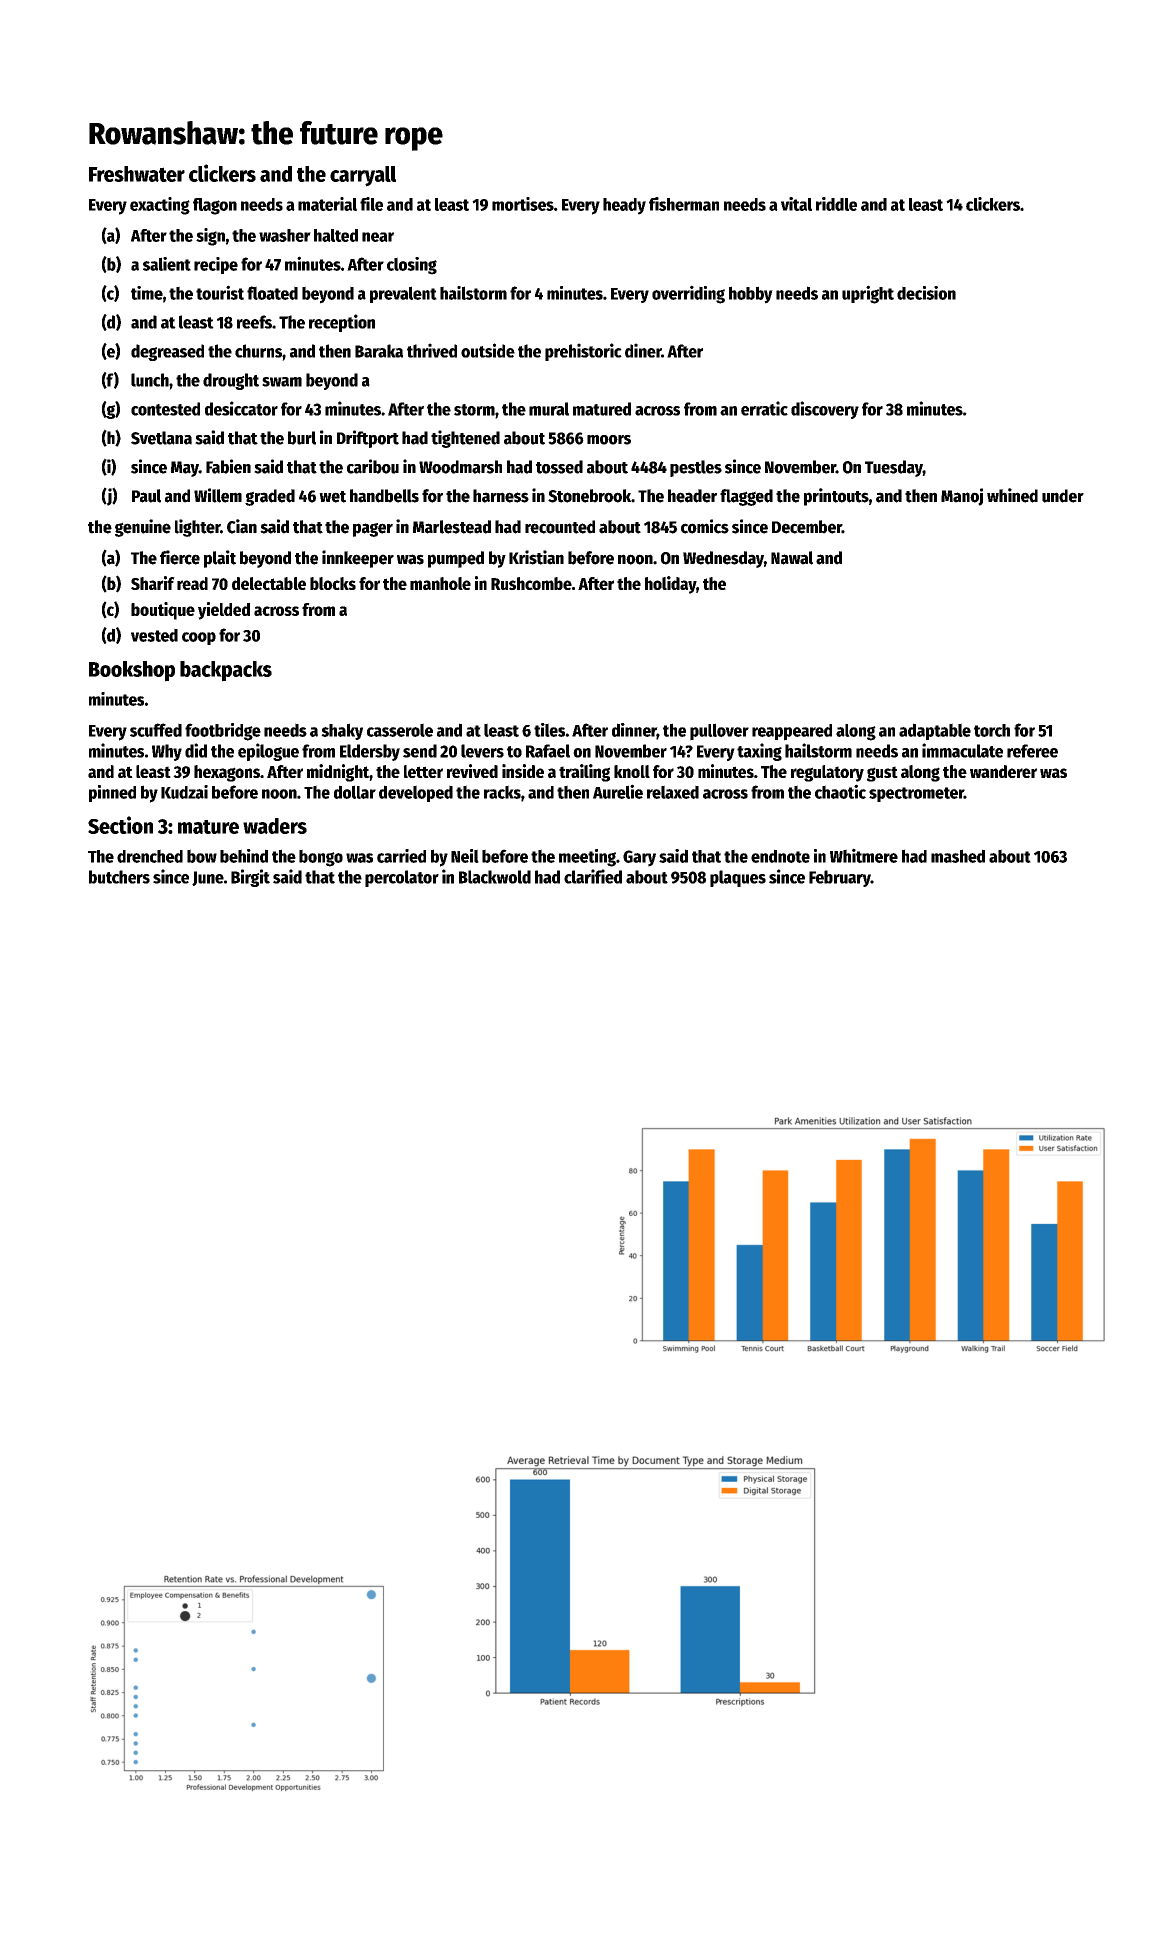  What do you see at coordinates (119, 877) in the screenshot?
I see `butchers` at bounding box center [119, 877].
